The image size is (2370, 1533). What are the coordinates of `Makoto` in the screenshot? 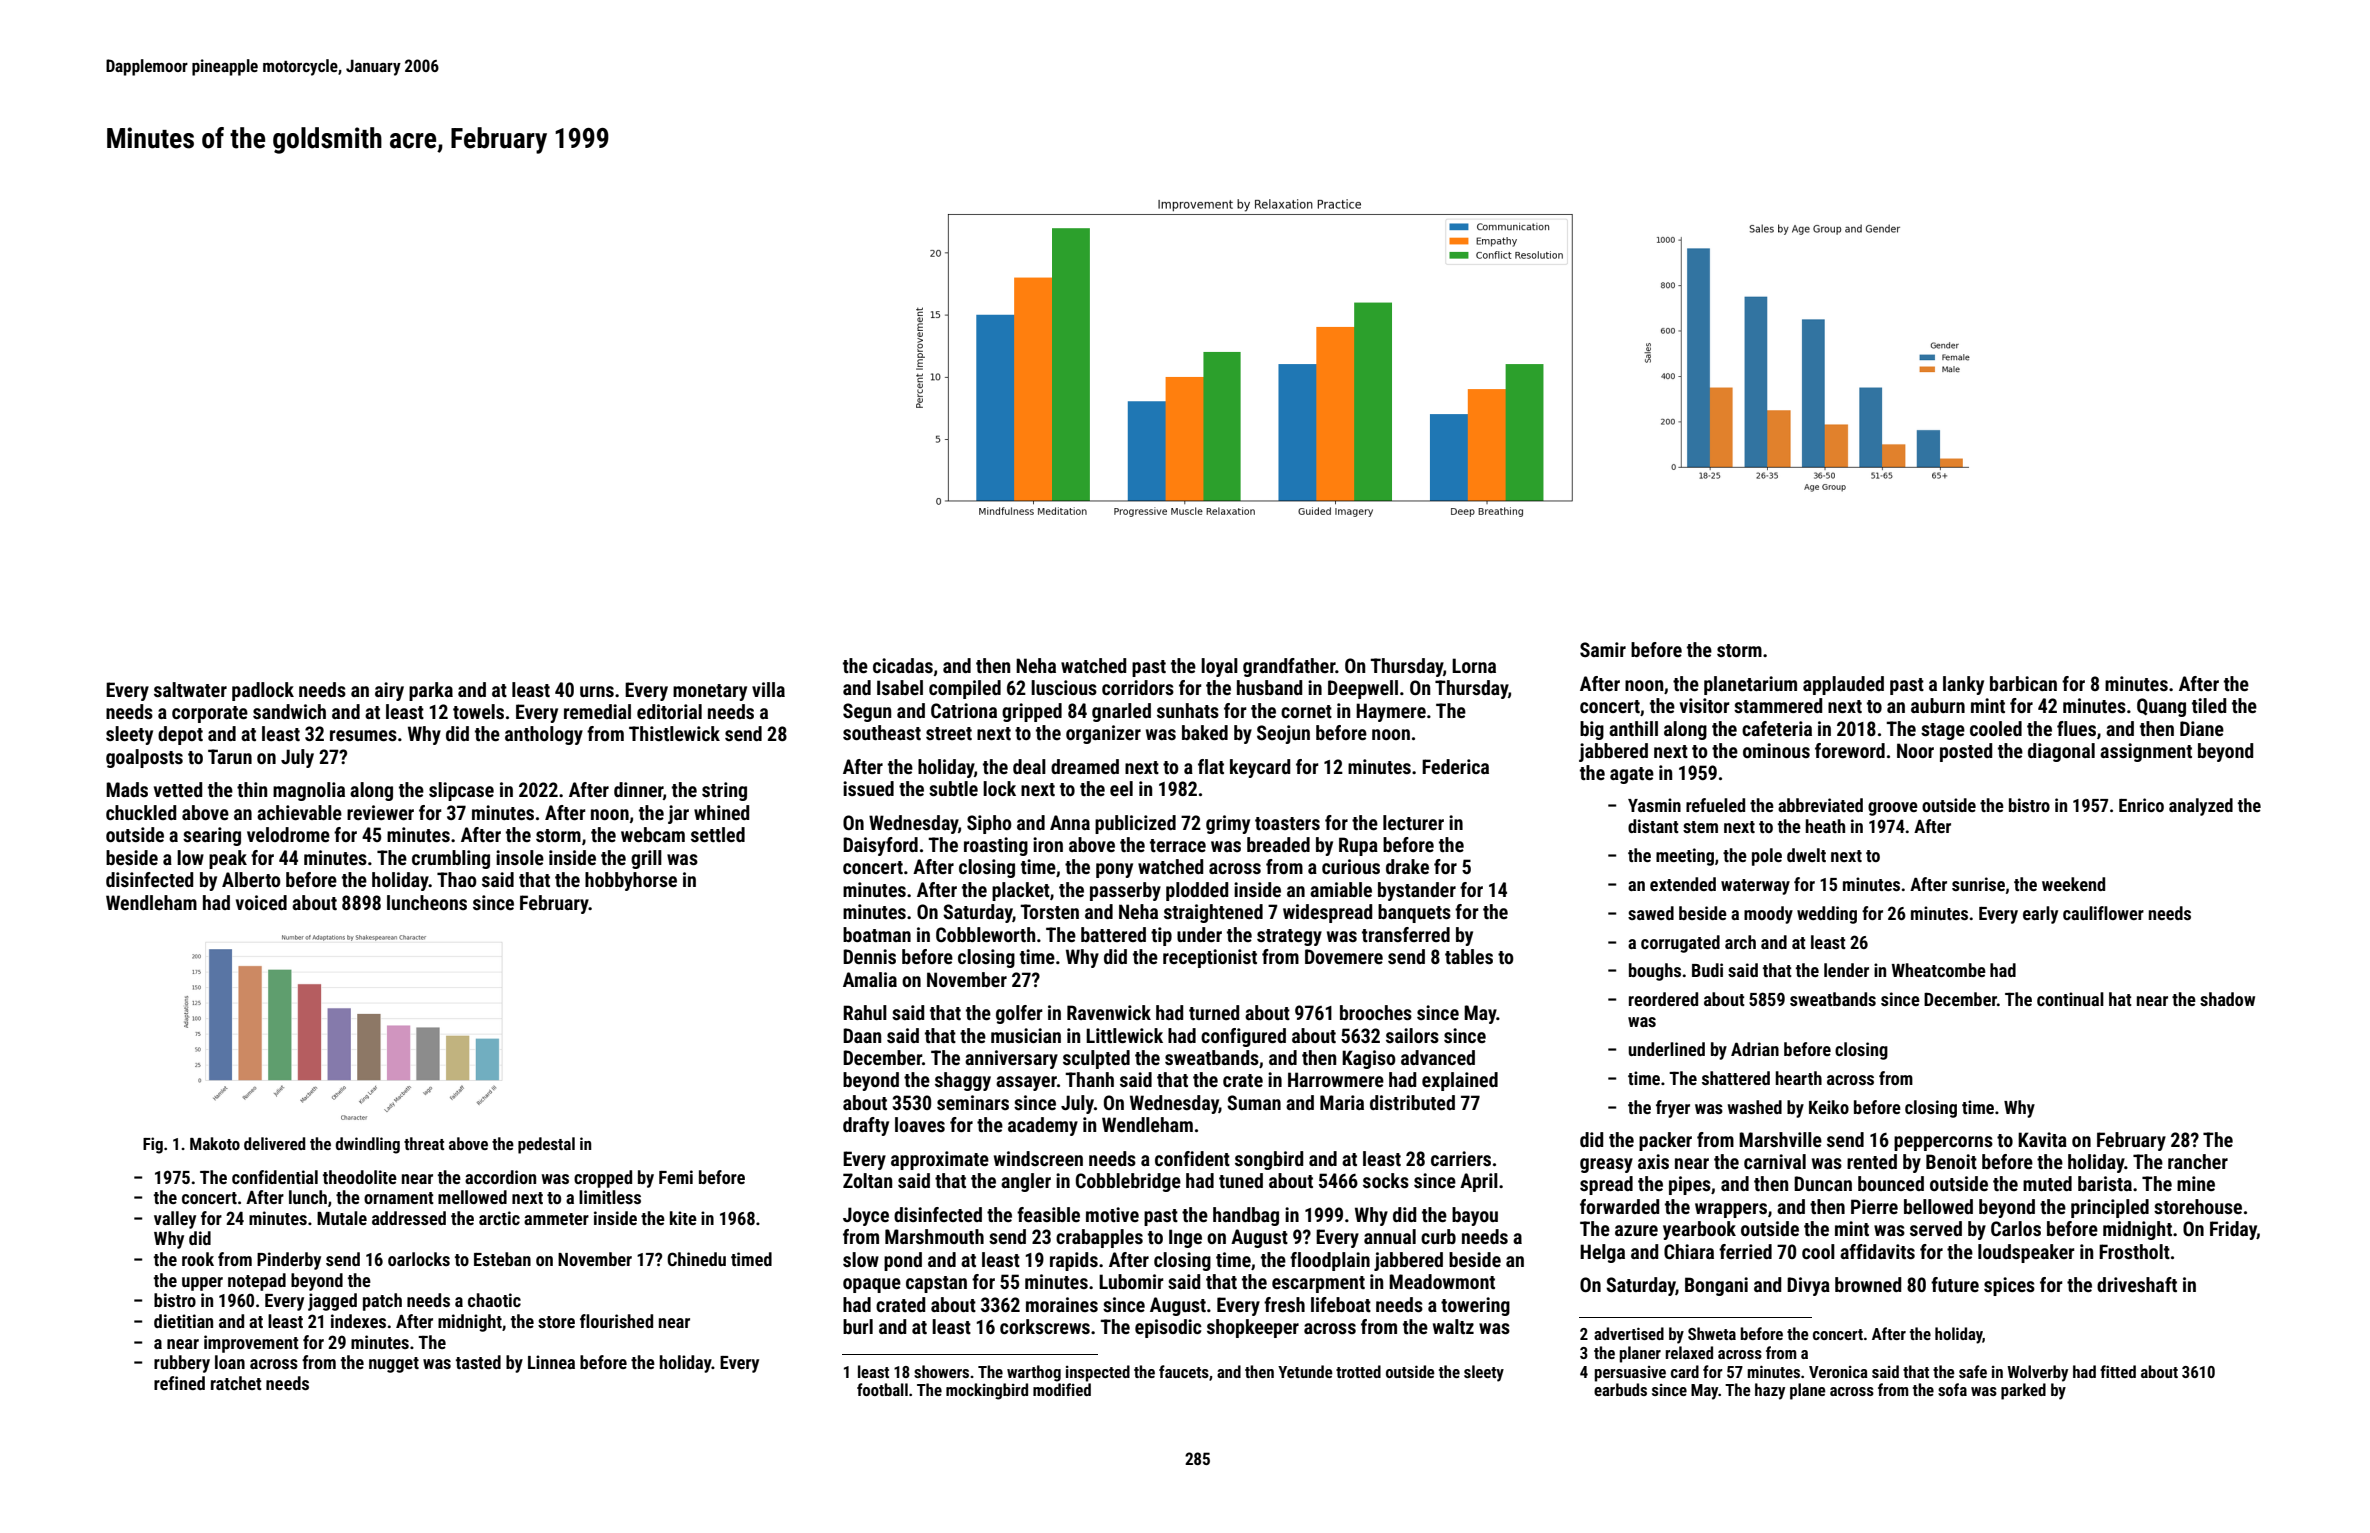 It's located at (215, 1143).
